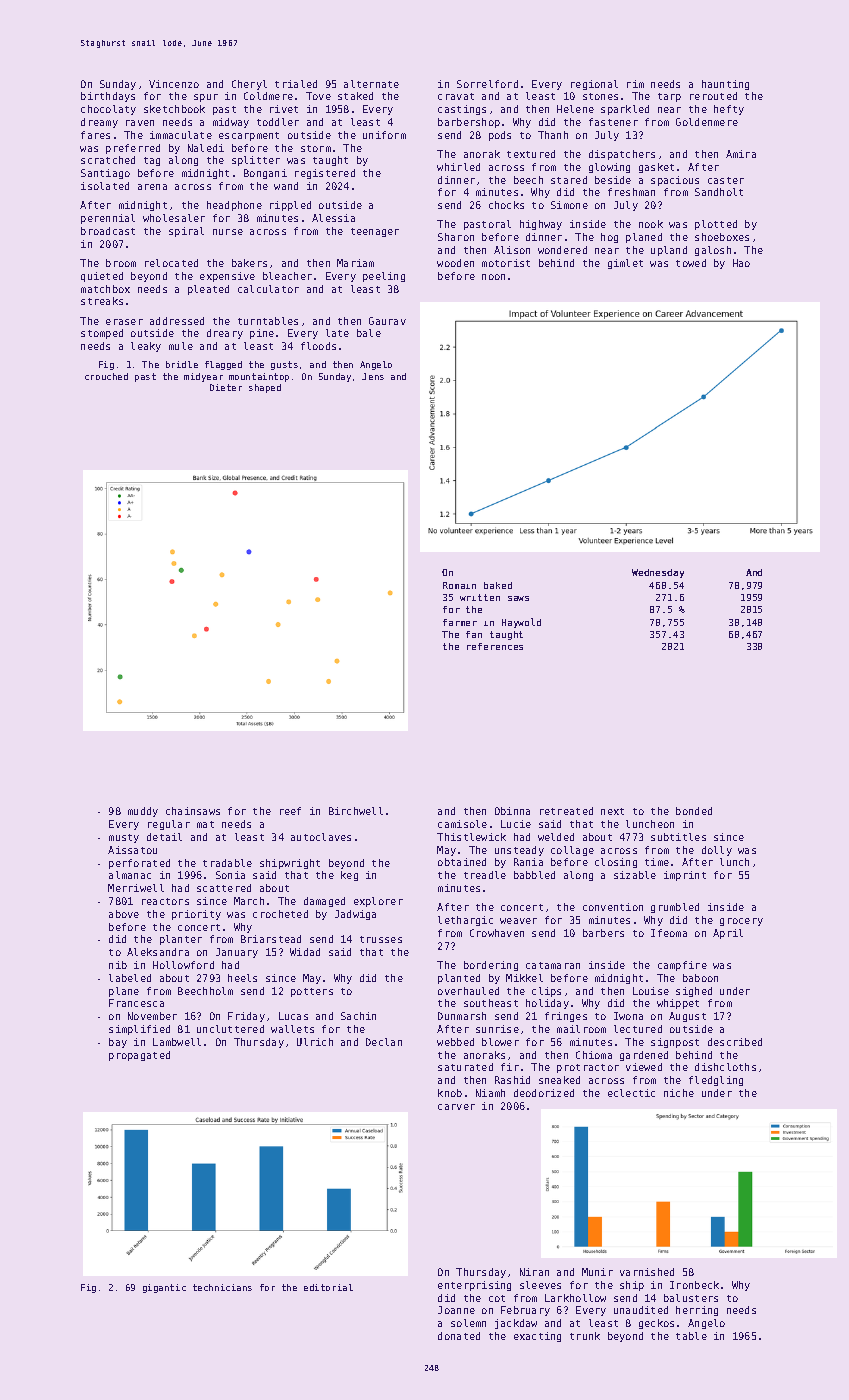  What do you see at coordinates (694, 1285) in the screenshot?
I see `Ironbeck` at bounding box center [694, 1285].
